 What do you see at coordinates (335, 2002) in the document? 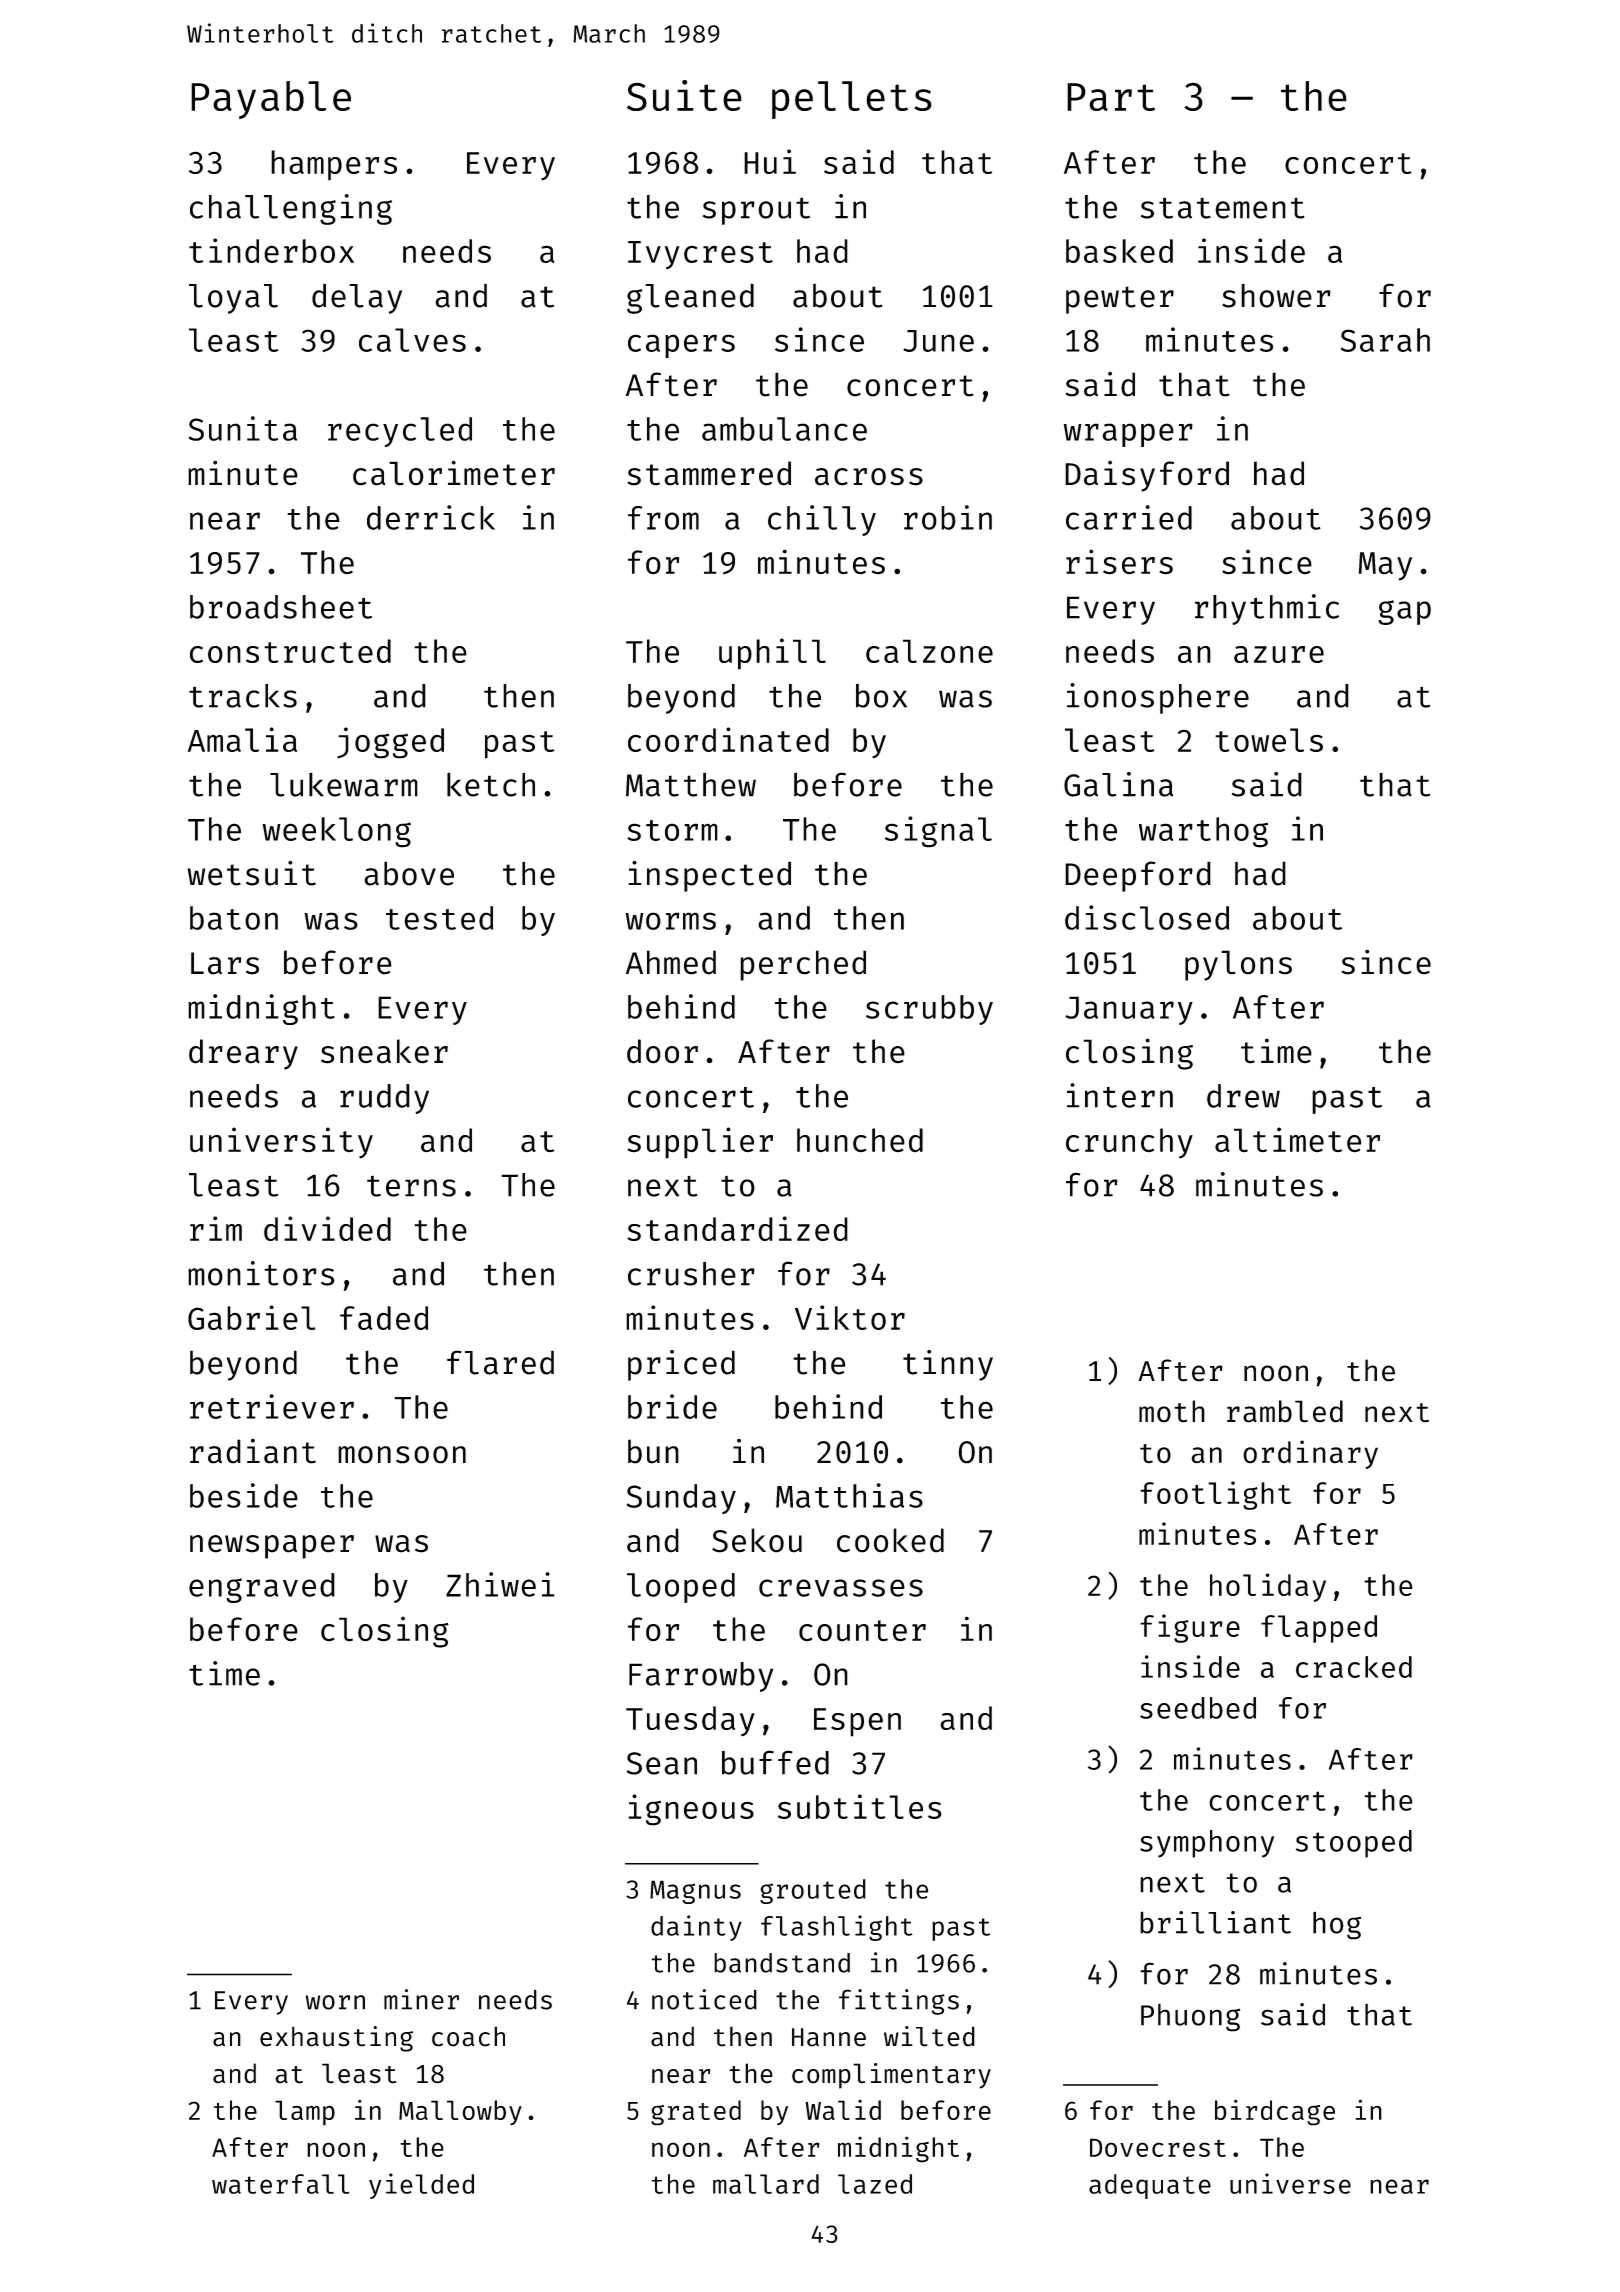
I see `worn` at bounding box center [335, 2002].
